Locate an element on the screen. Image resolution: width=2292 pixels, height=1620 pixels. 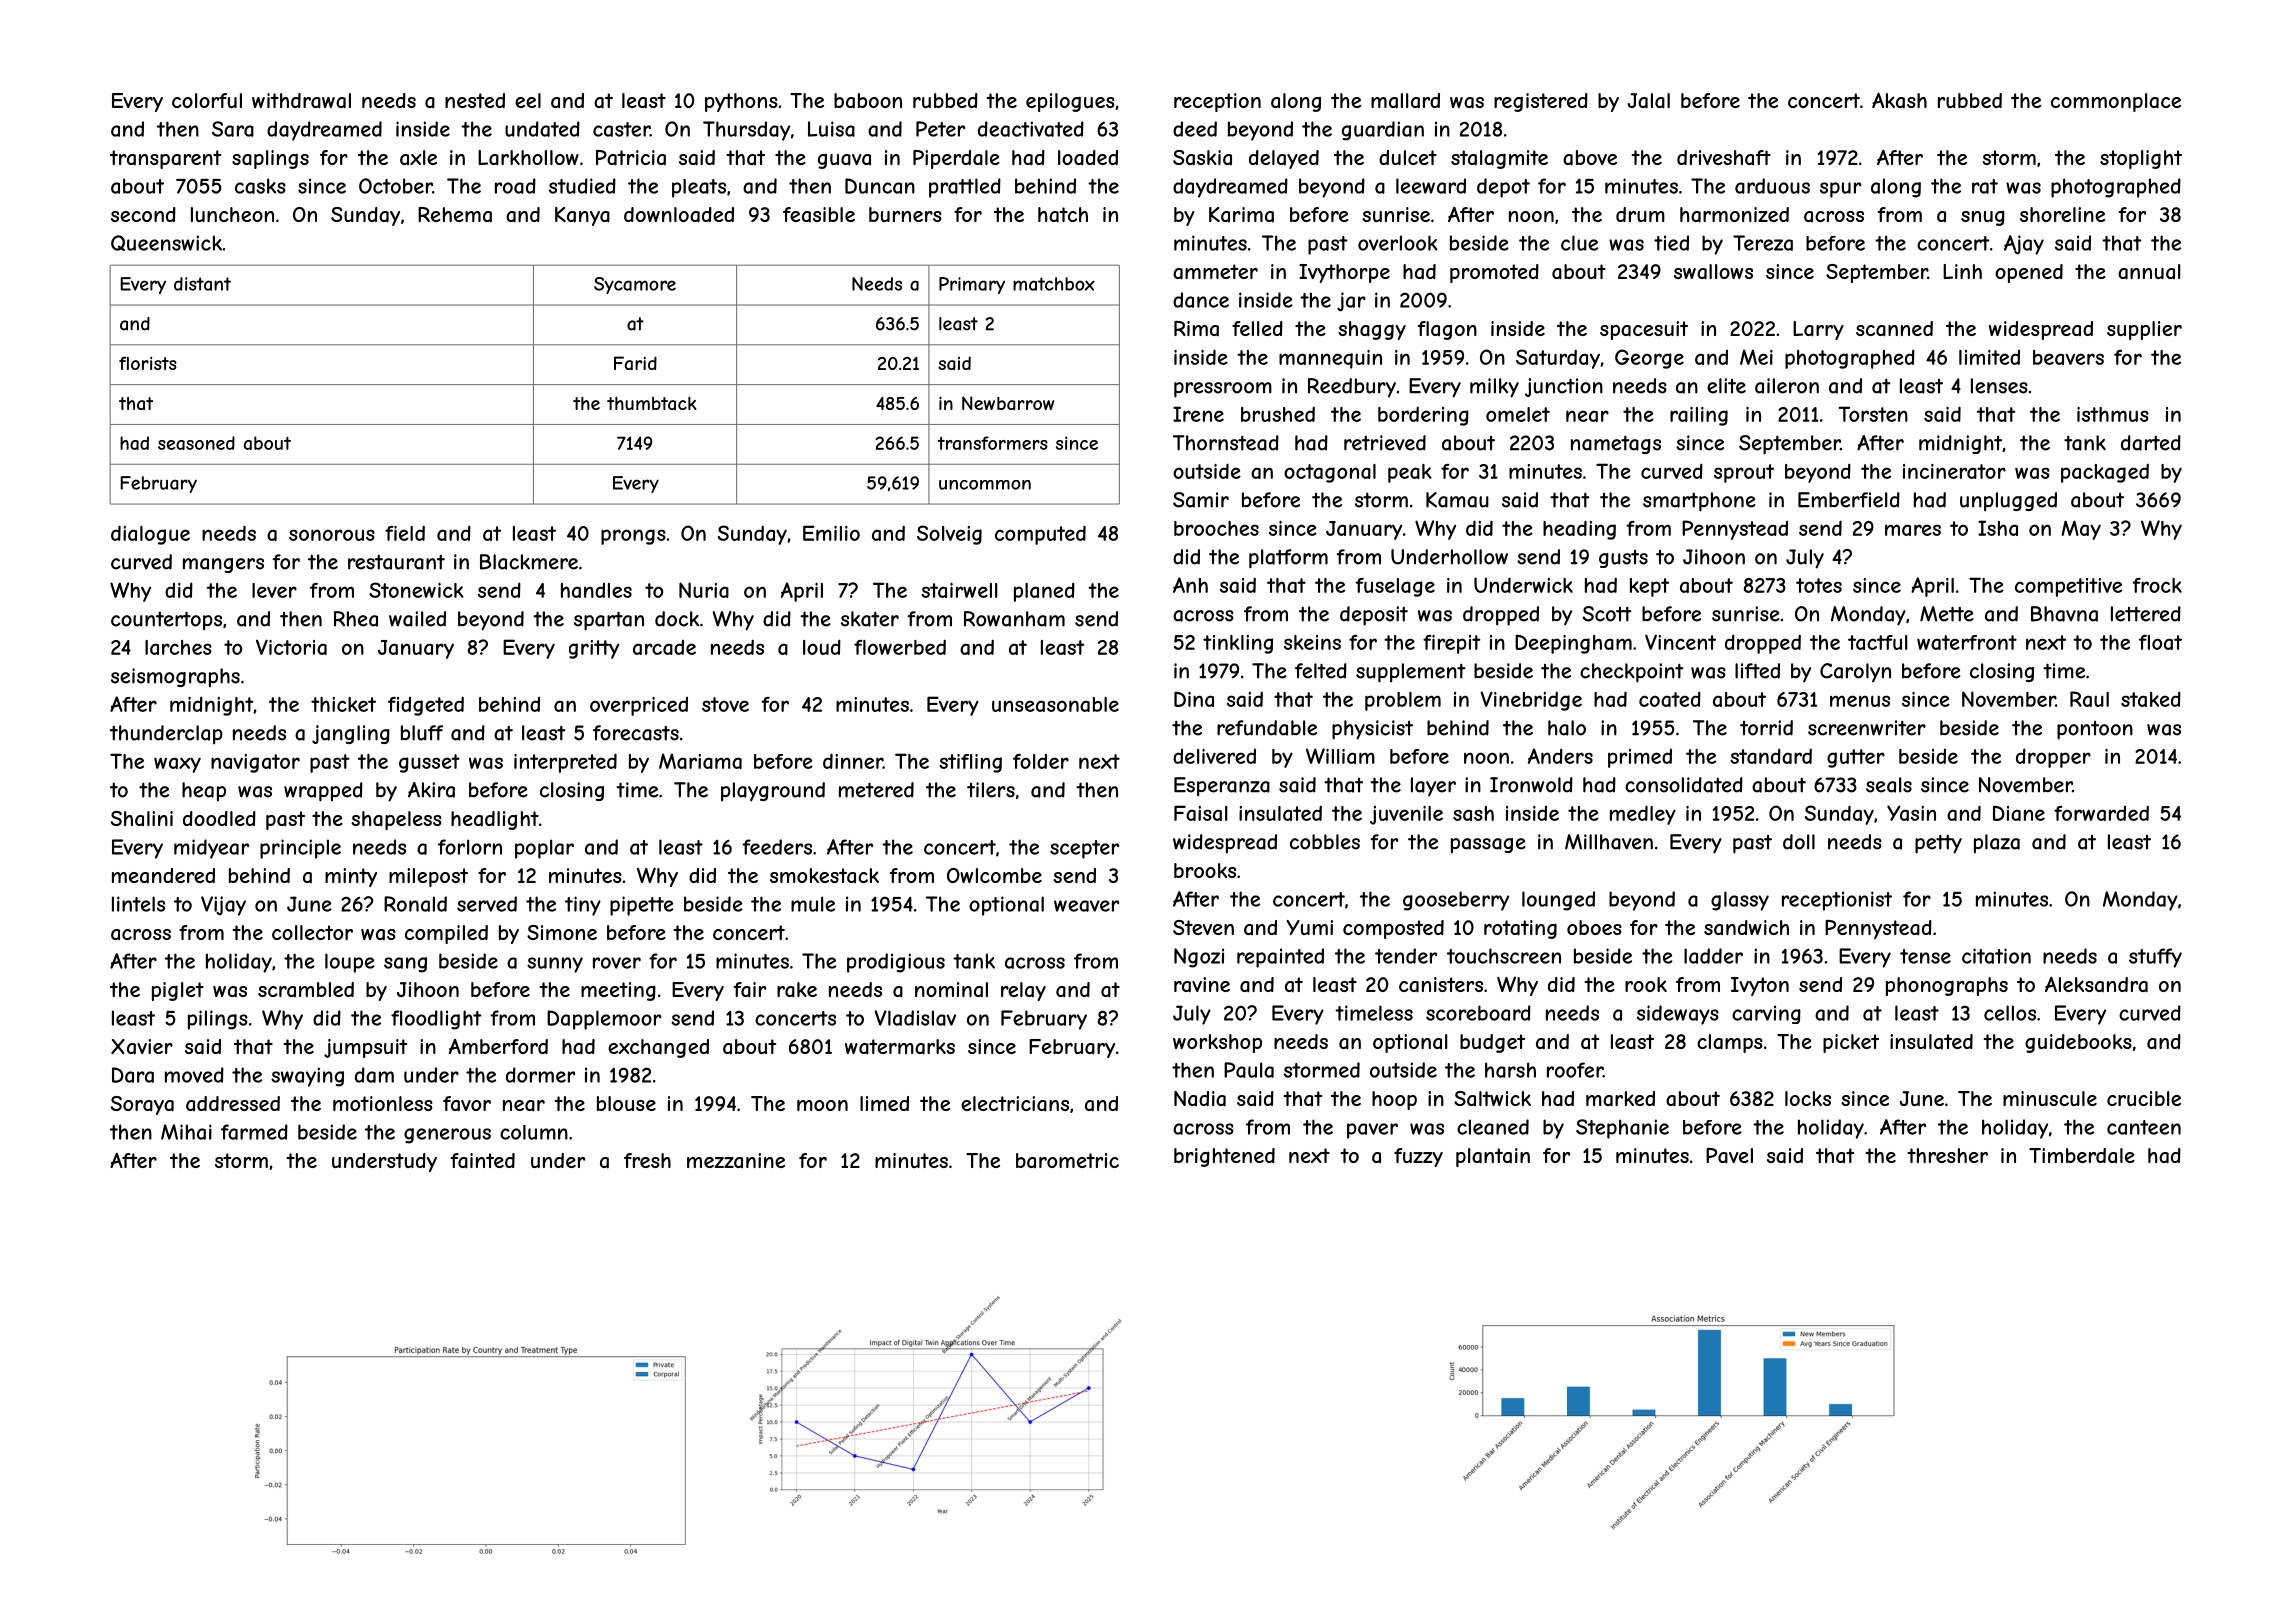
mangers is located at coordinates (223, 565).
